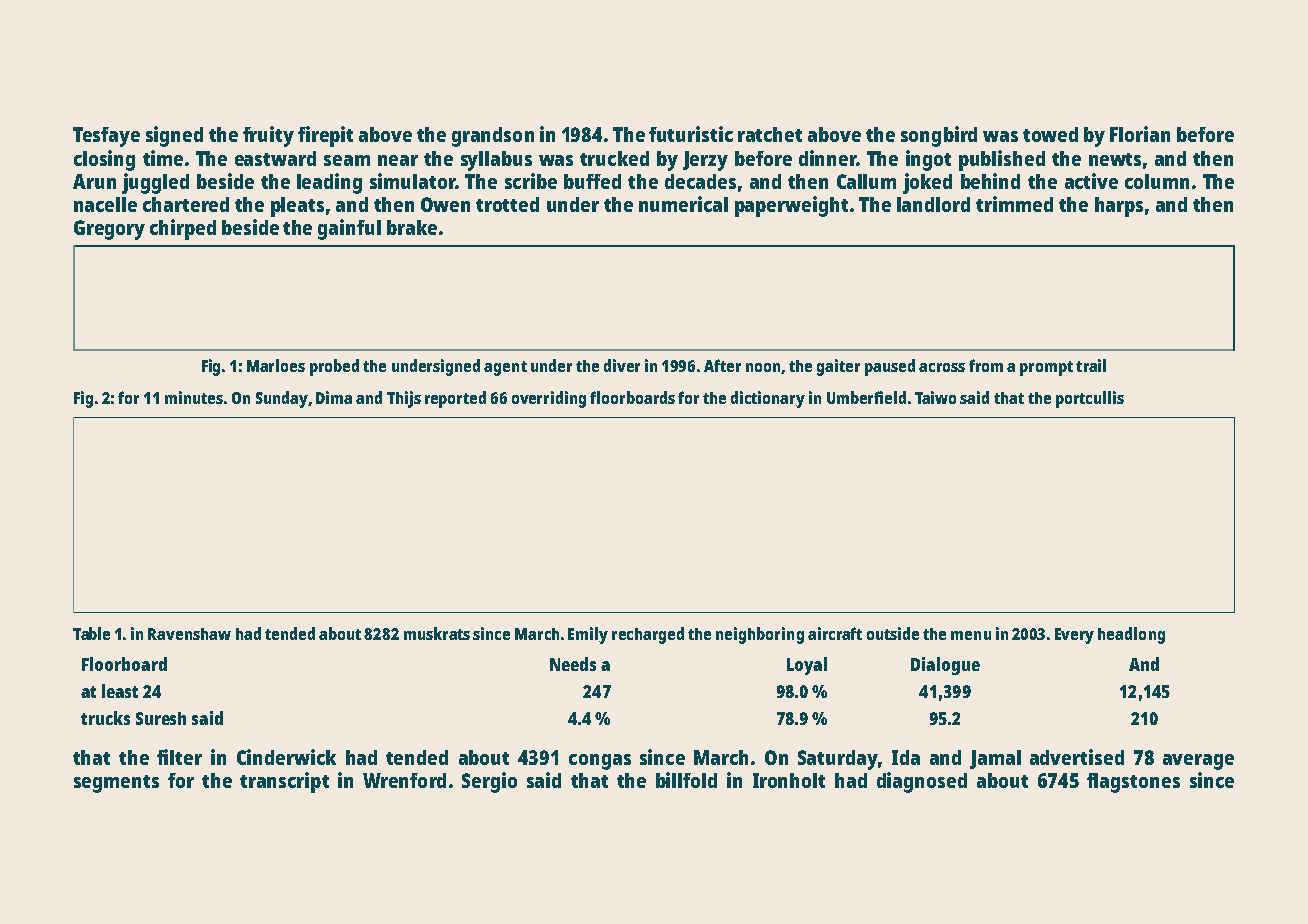 This screenshot has height=924, width=1308. Describe the element at coordinates (284, 782) in the screenshot. I see `transcript` at that location.
